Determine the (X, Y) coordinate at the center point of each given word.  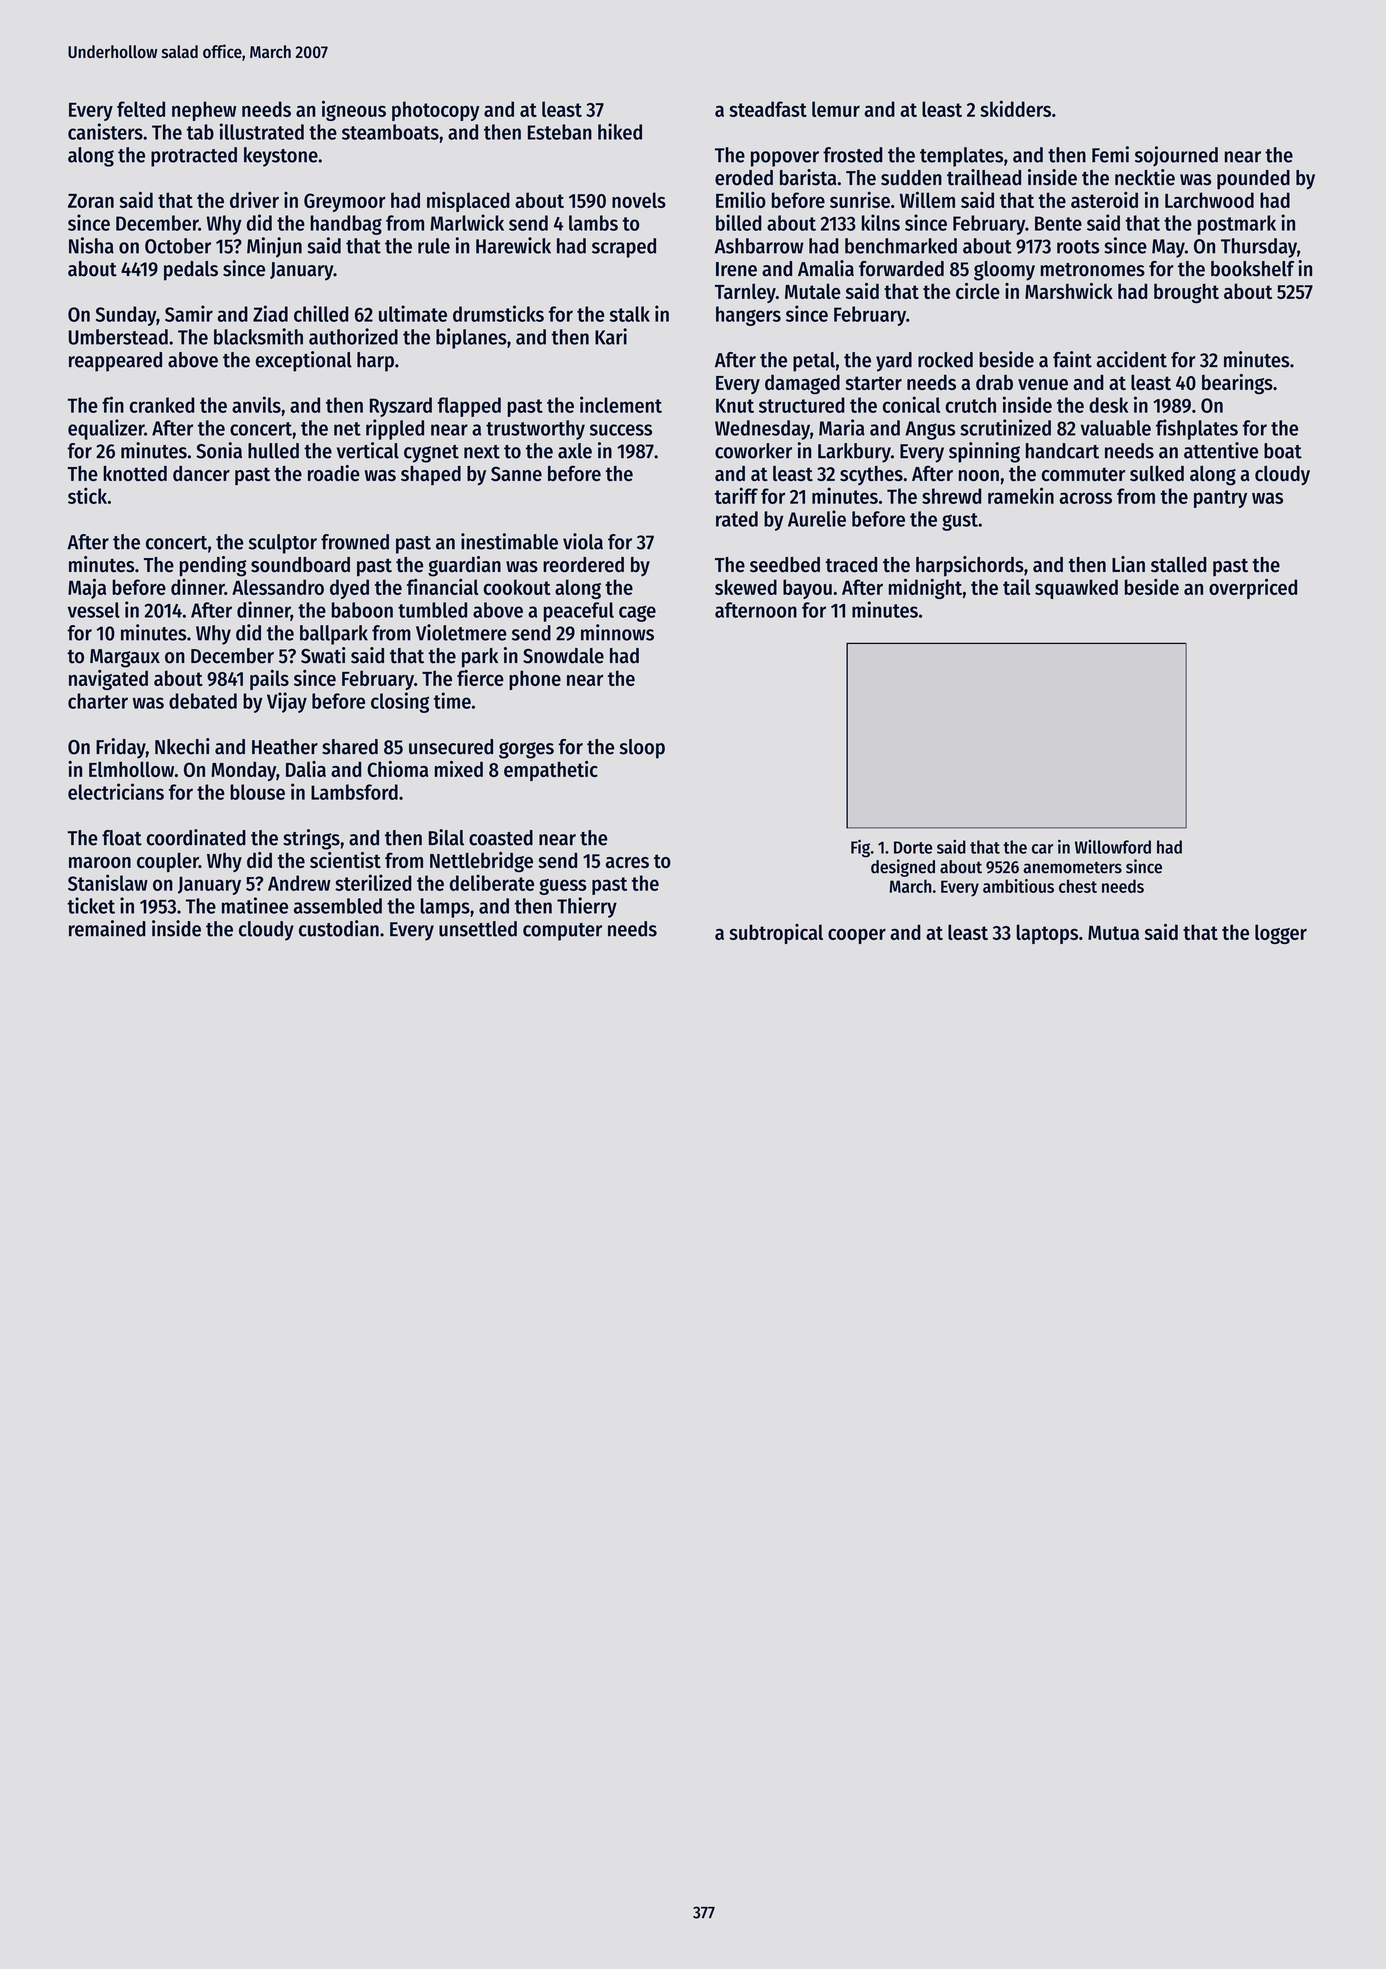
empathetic (551, 771)
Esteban (560, 132)
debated (203, 701)
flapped (469, 407)
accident (1132, 359)
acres (627, 862)
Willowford (1113, 847)
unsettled (478, 929)
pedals (191, 271)
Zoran (91, 201)
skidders (1015, 108)
